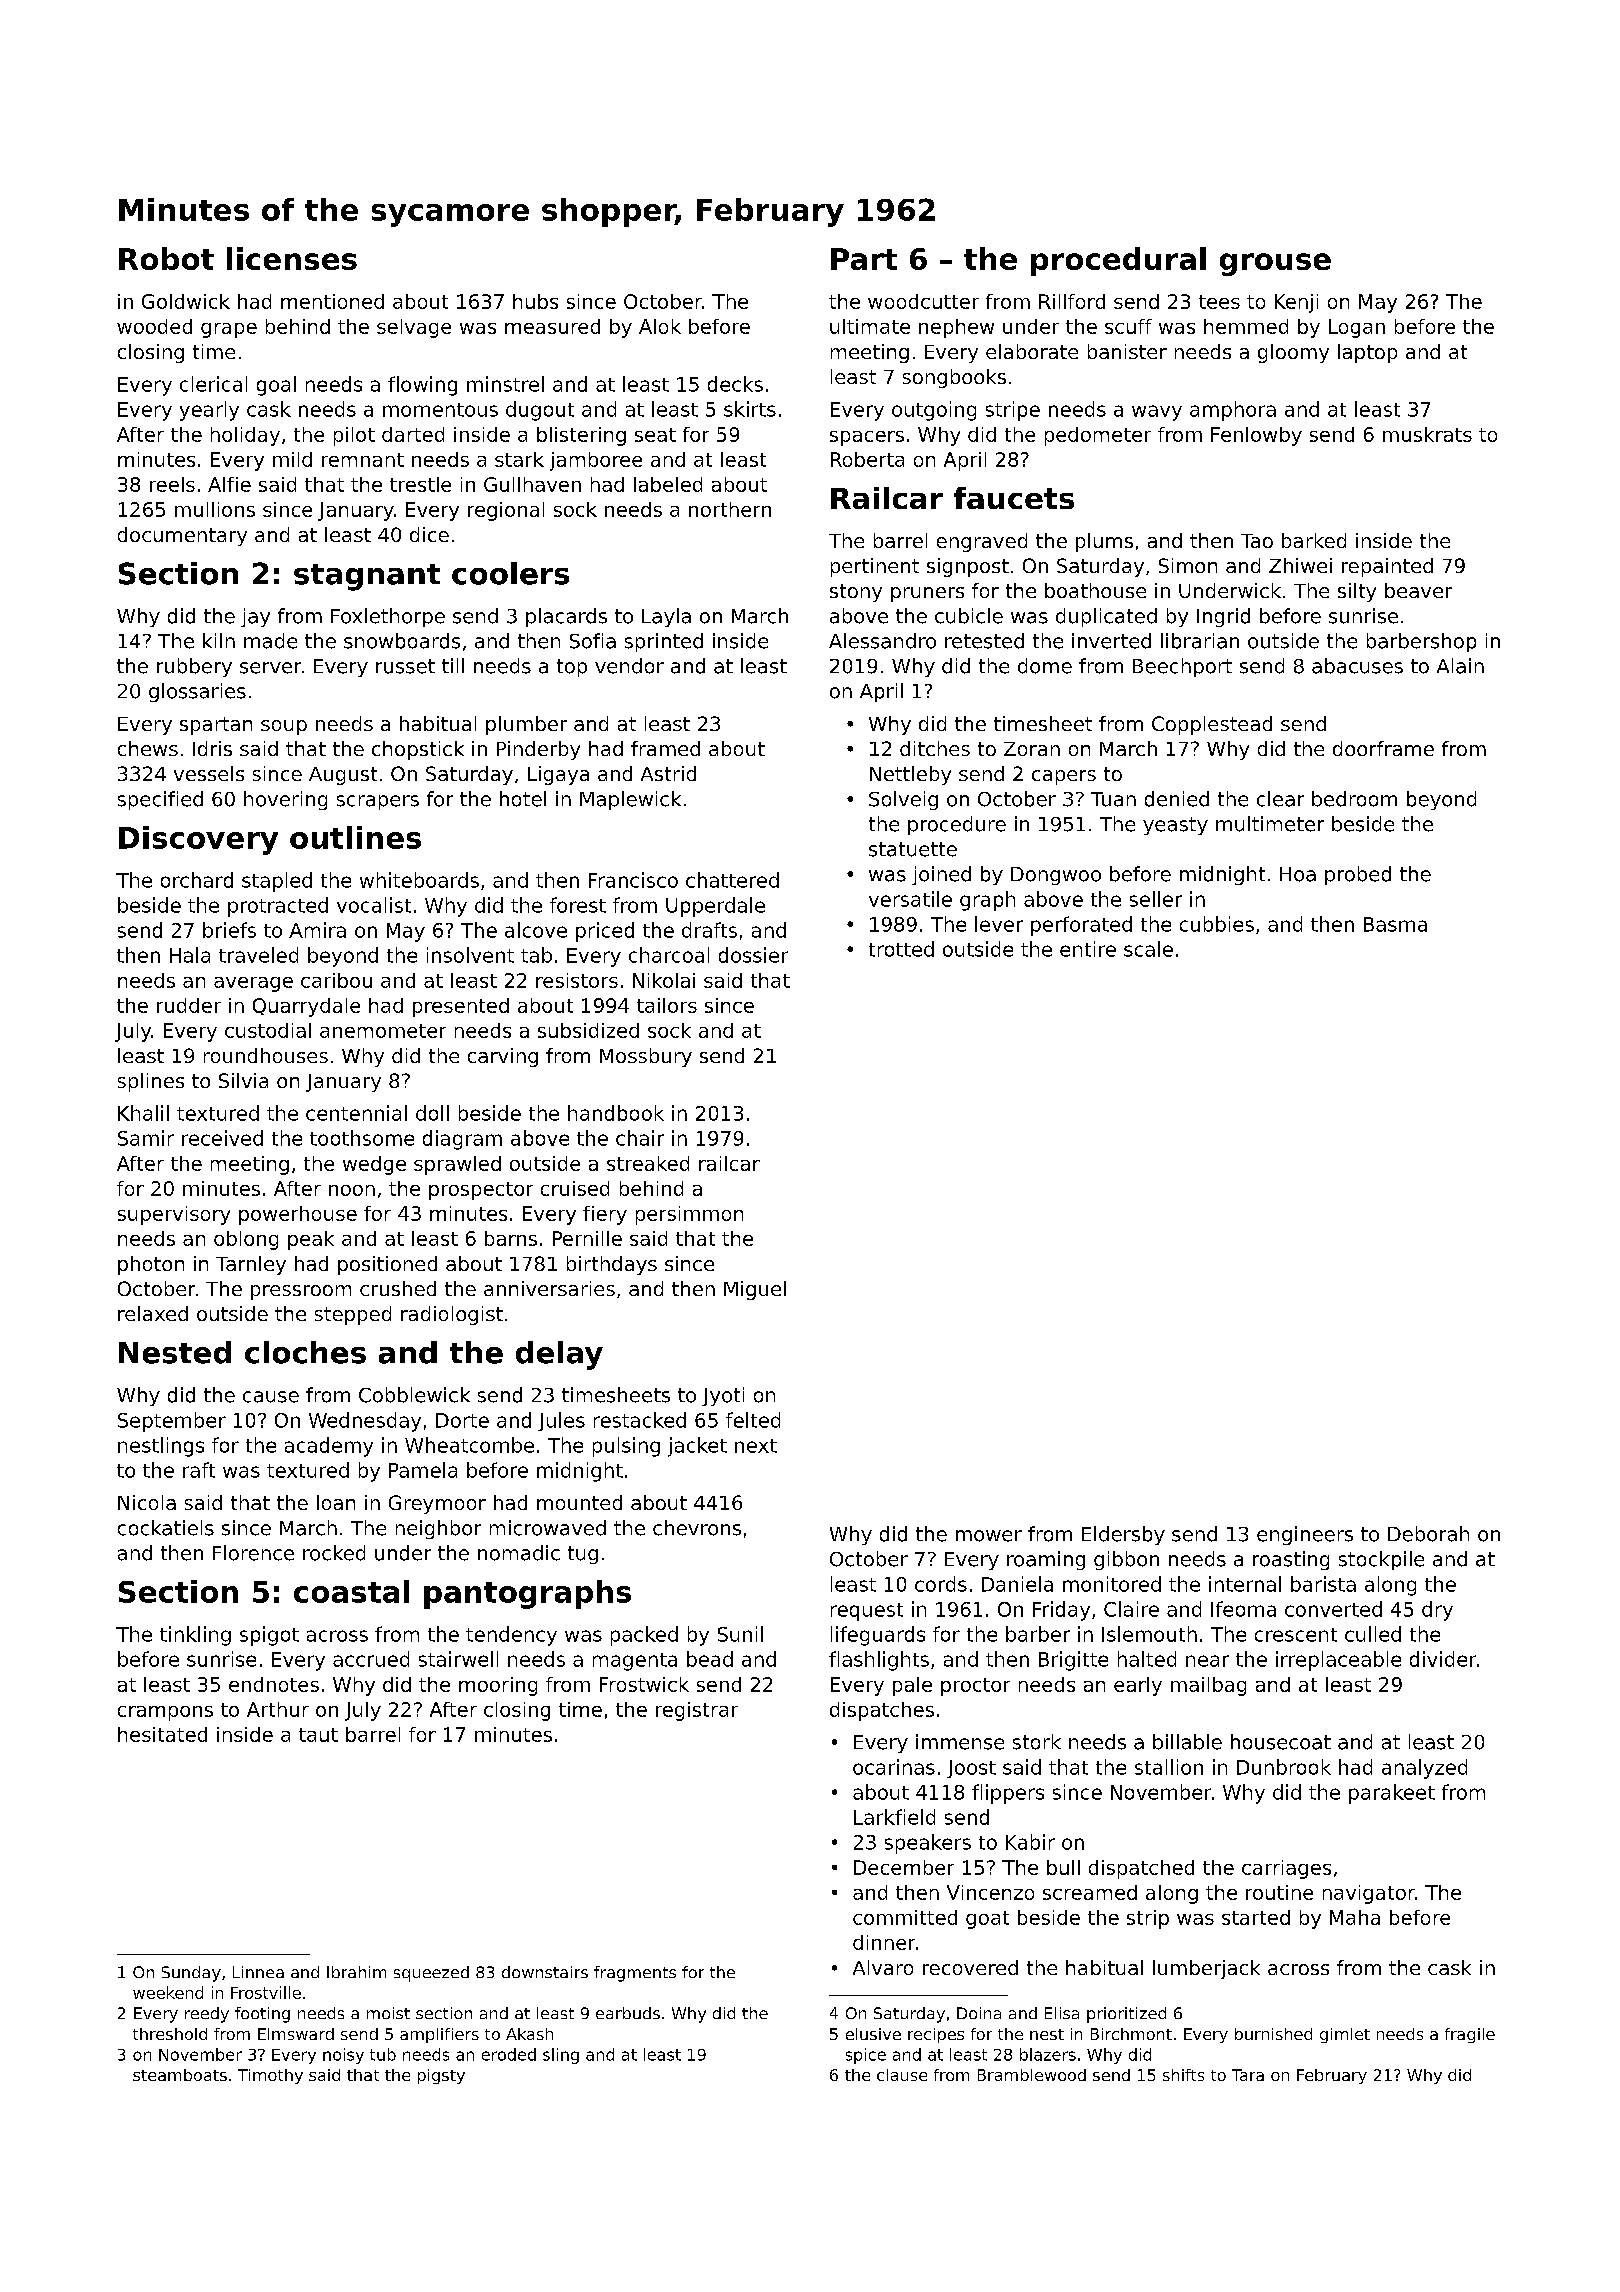 This screenshot has width=1620, height=2292. What do you see at coordinates (191, 1974) in the screenshot?
I see `Sunday` at bounding box center [191, 1974].
